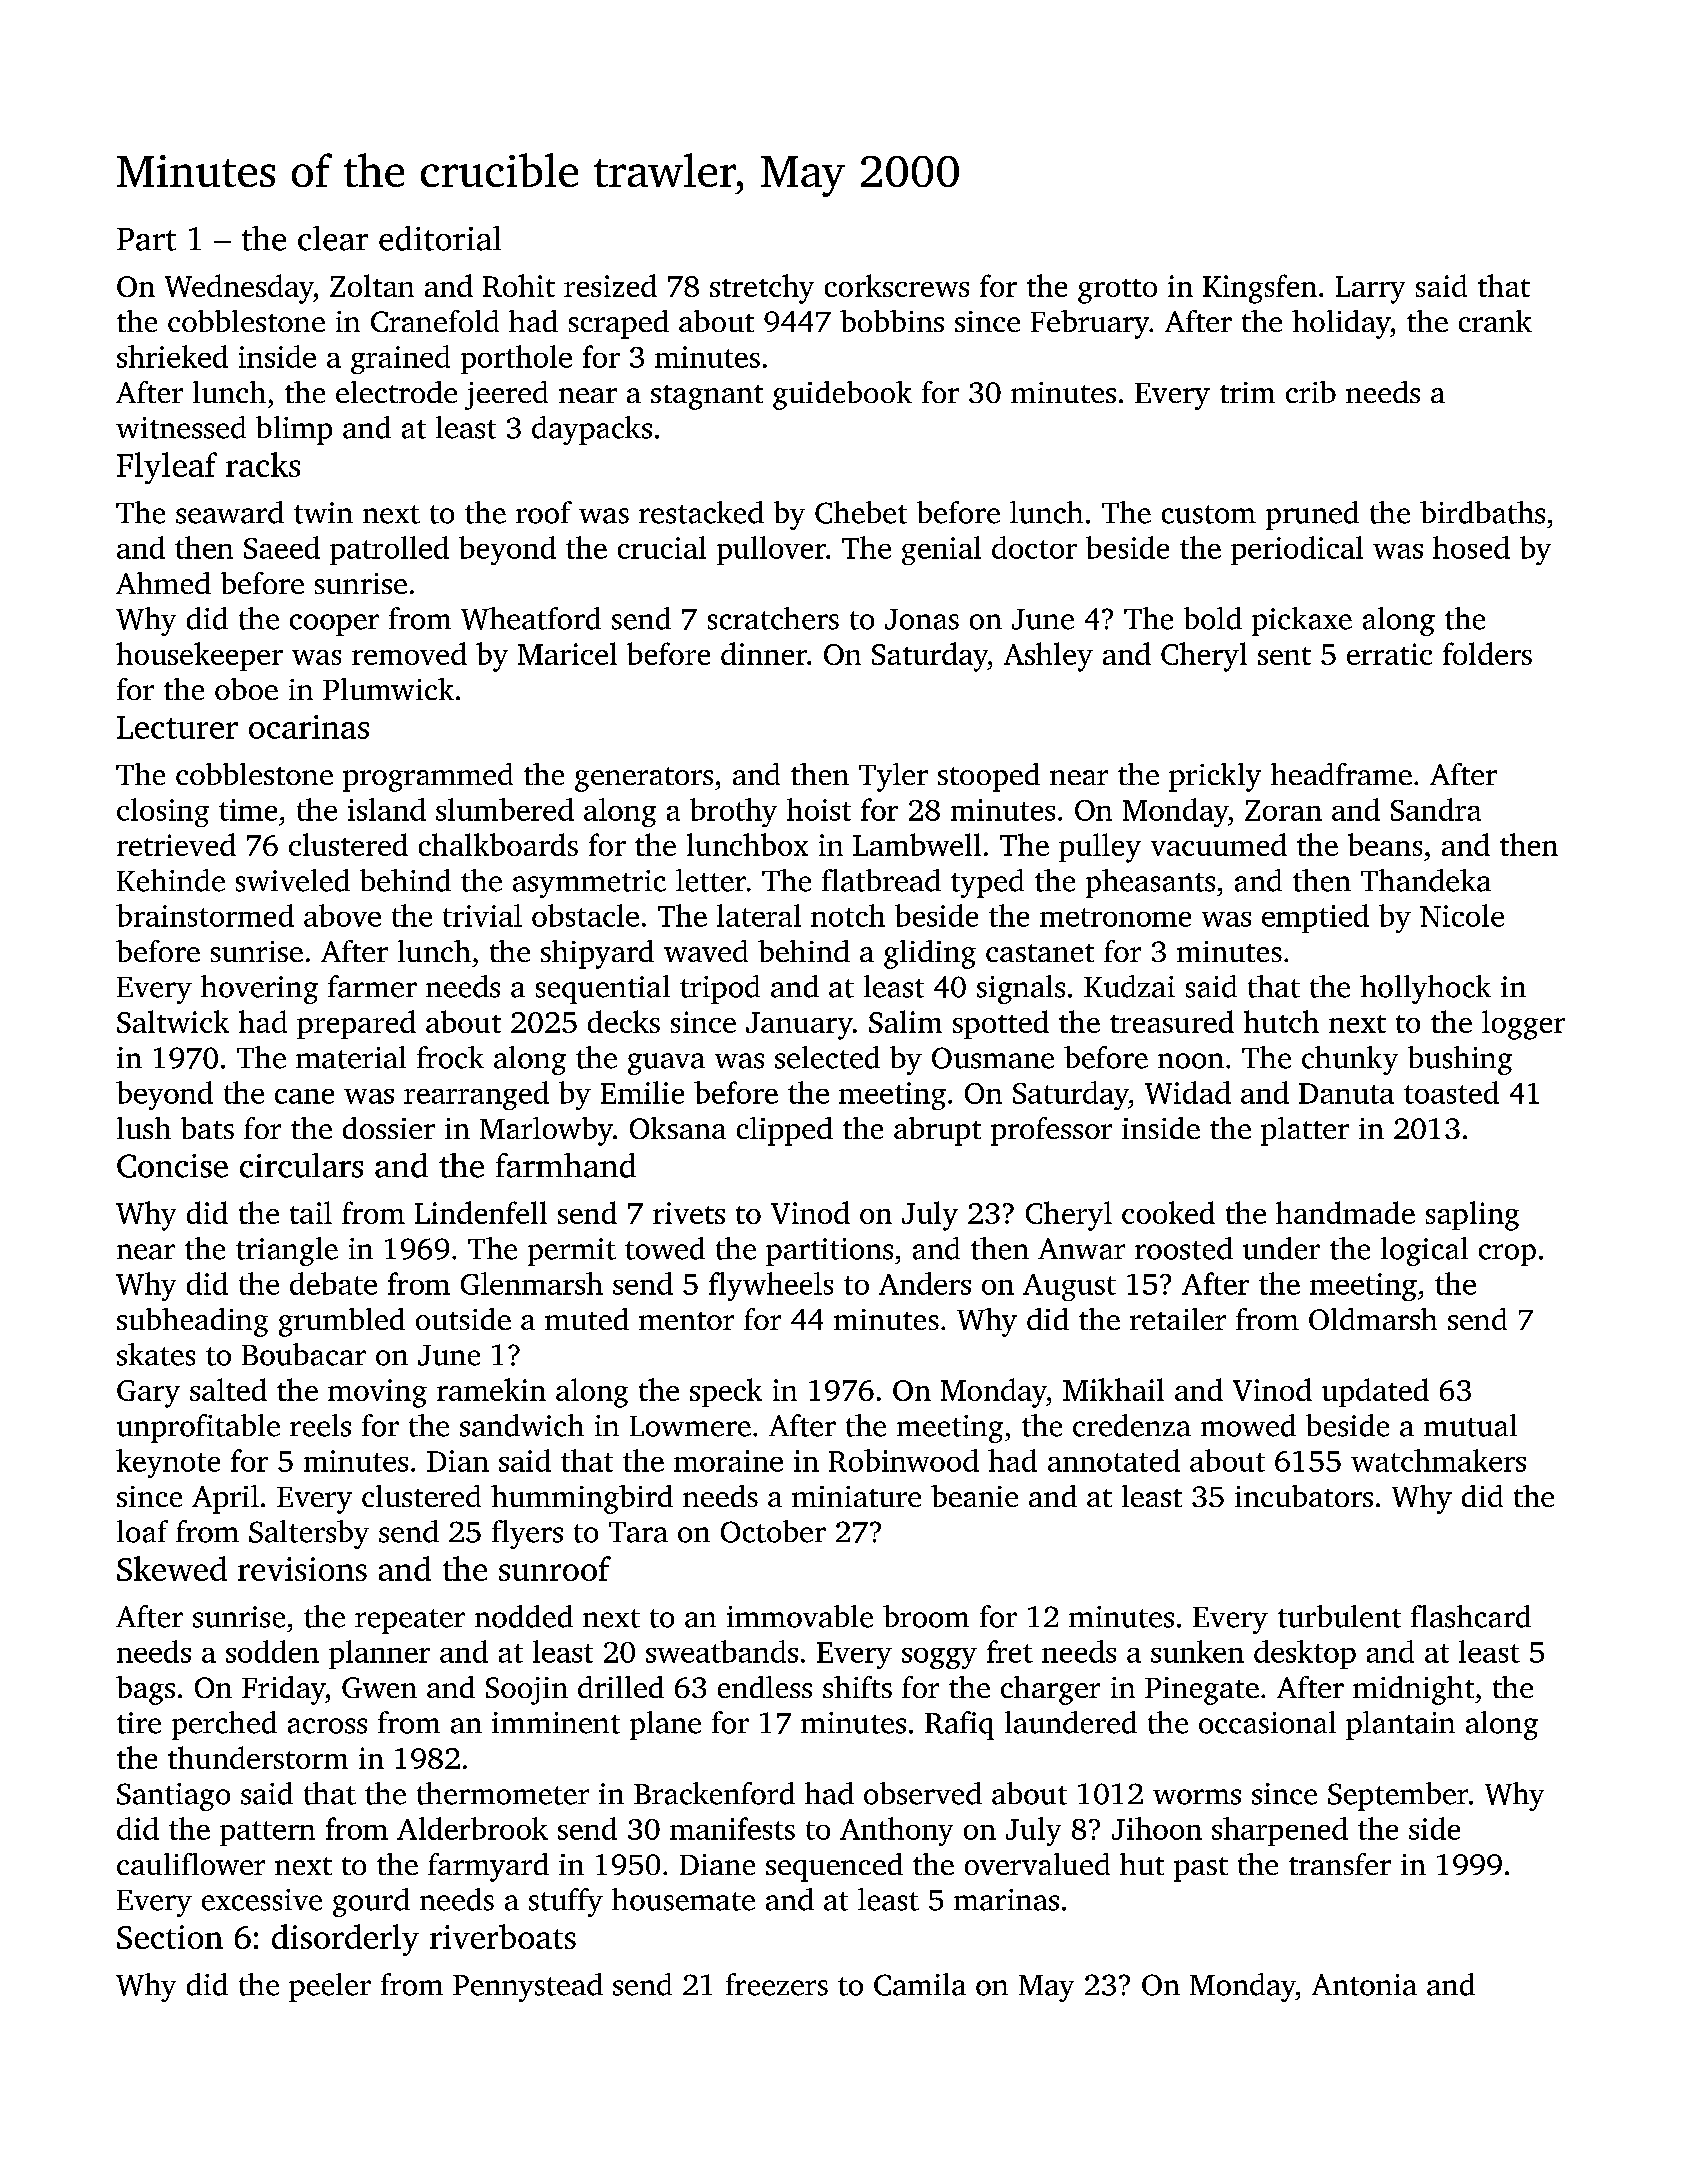 Image resolution: width=1683 pixels, height=2178 pixels. I want to click on flywheels, so click(771, 1286).
